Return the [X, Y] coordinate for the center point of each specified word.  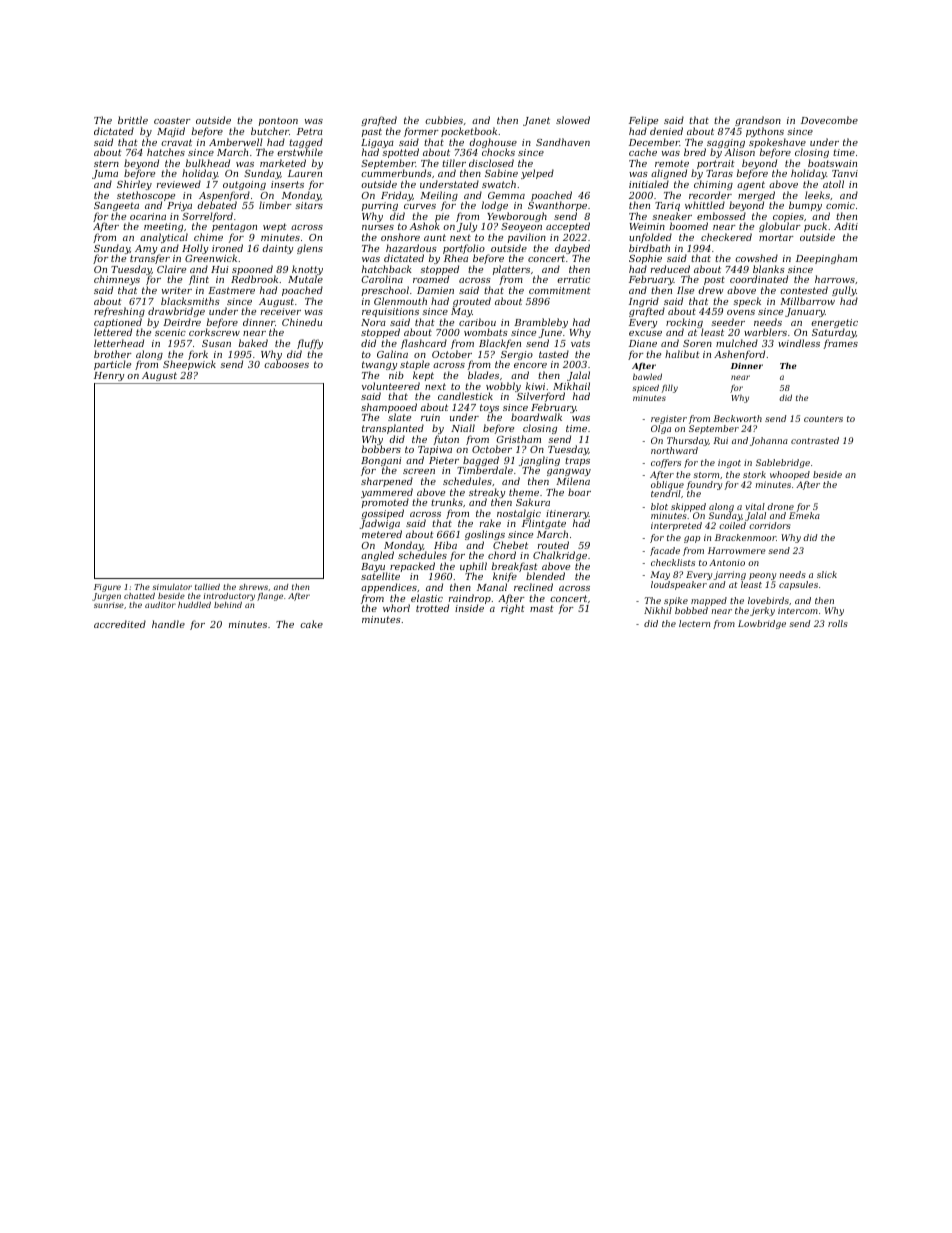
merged [756, 196]
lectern [694, 623]
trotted [432, 608]
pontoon [278, 121]
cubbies [444, 120]
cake [311, 624]
